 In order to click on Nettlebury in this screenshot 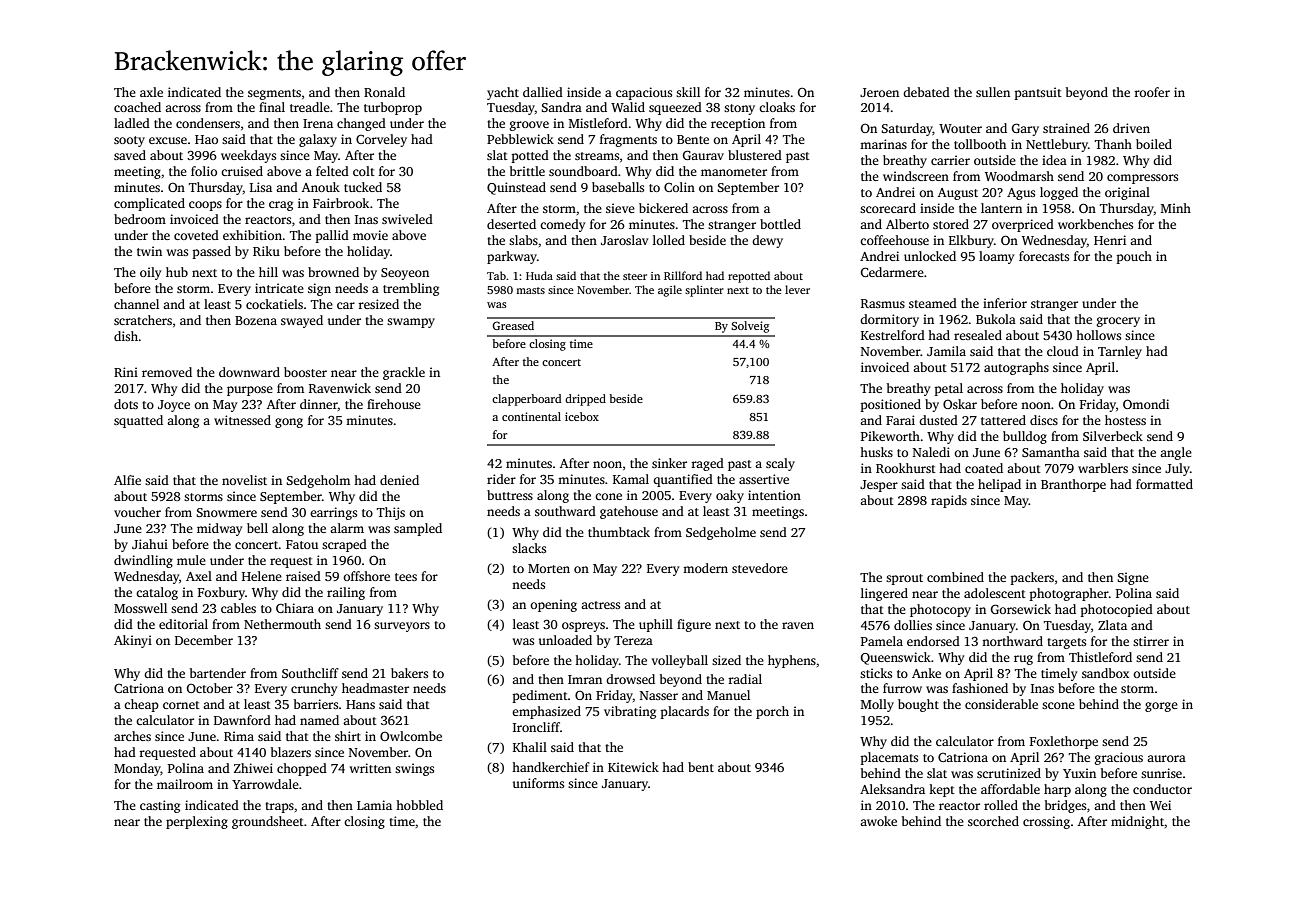, I will do `click(1057, 145)`.
